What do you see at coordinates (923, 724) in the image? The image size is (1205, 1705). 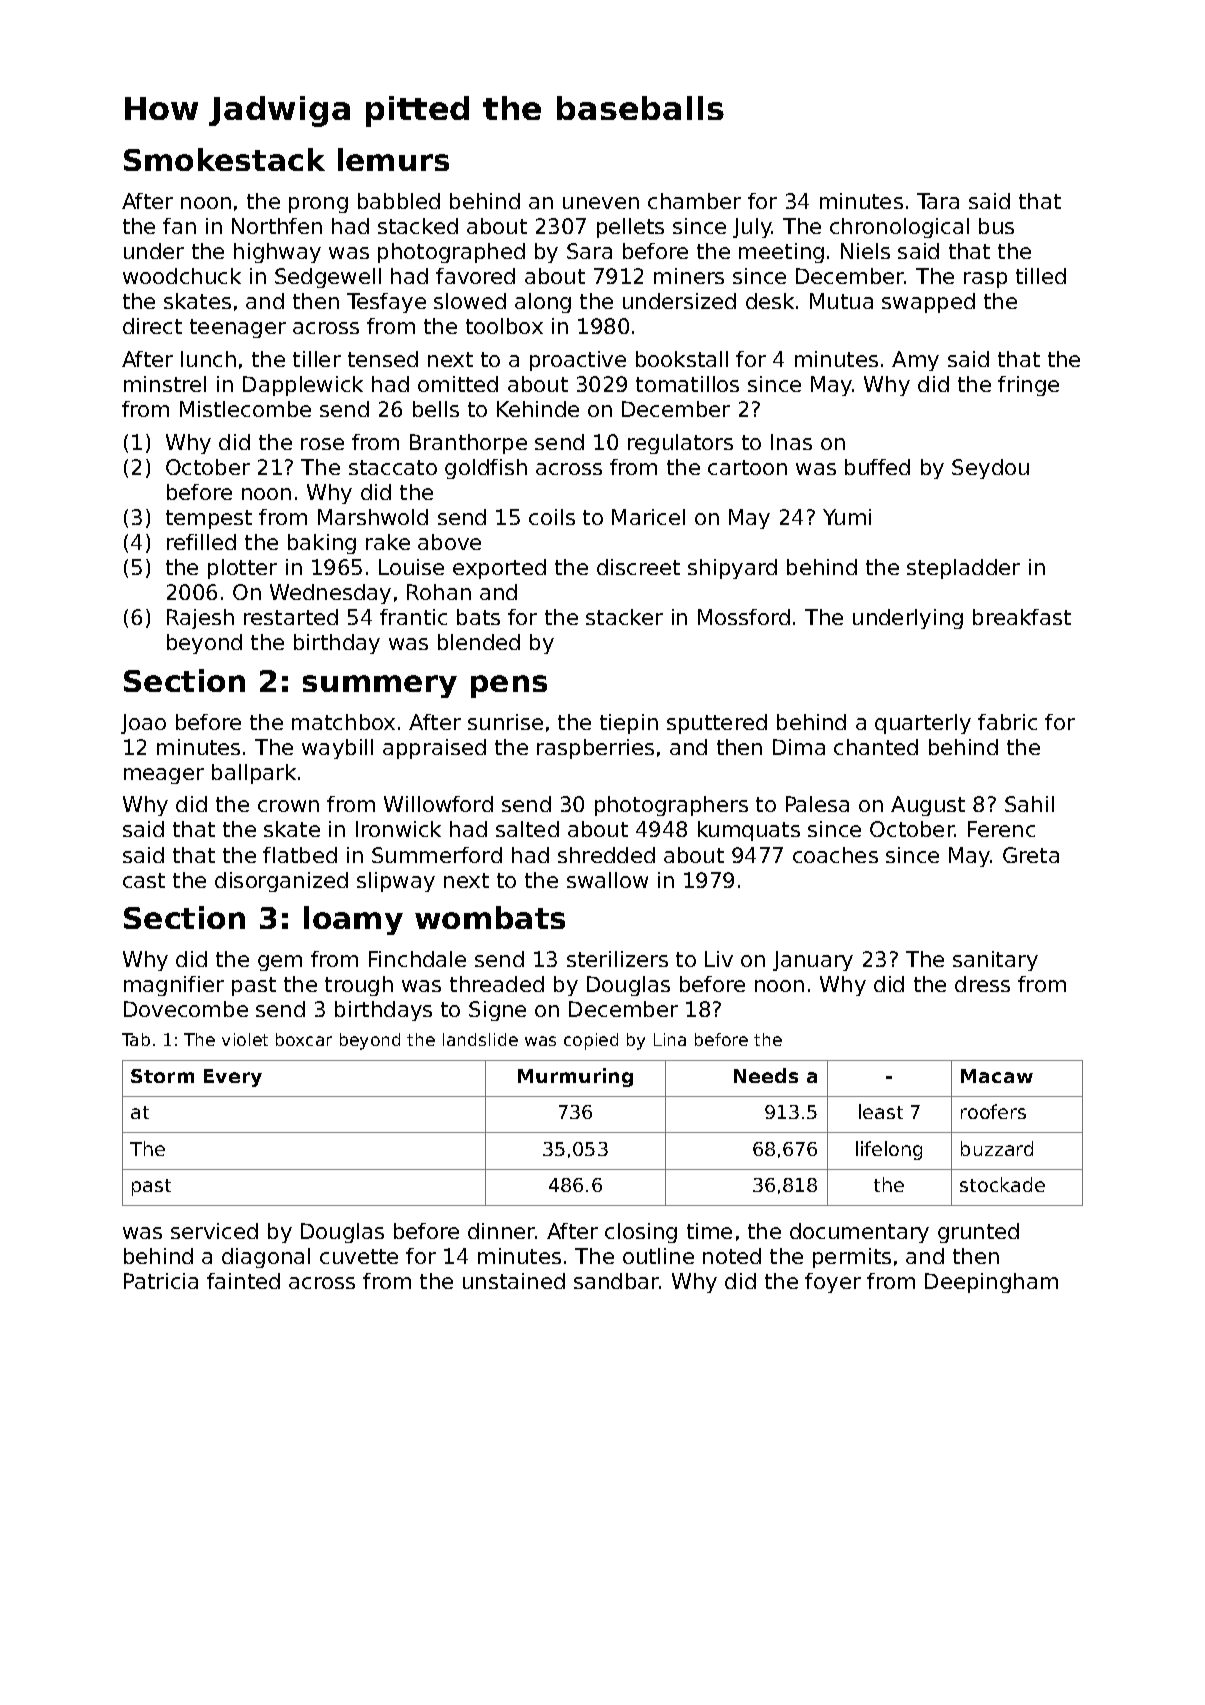 I see `quarterly` at bounding box center [923, 724].
